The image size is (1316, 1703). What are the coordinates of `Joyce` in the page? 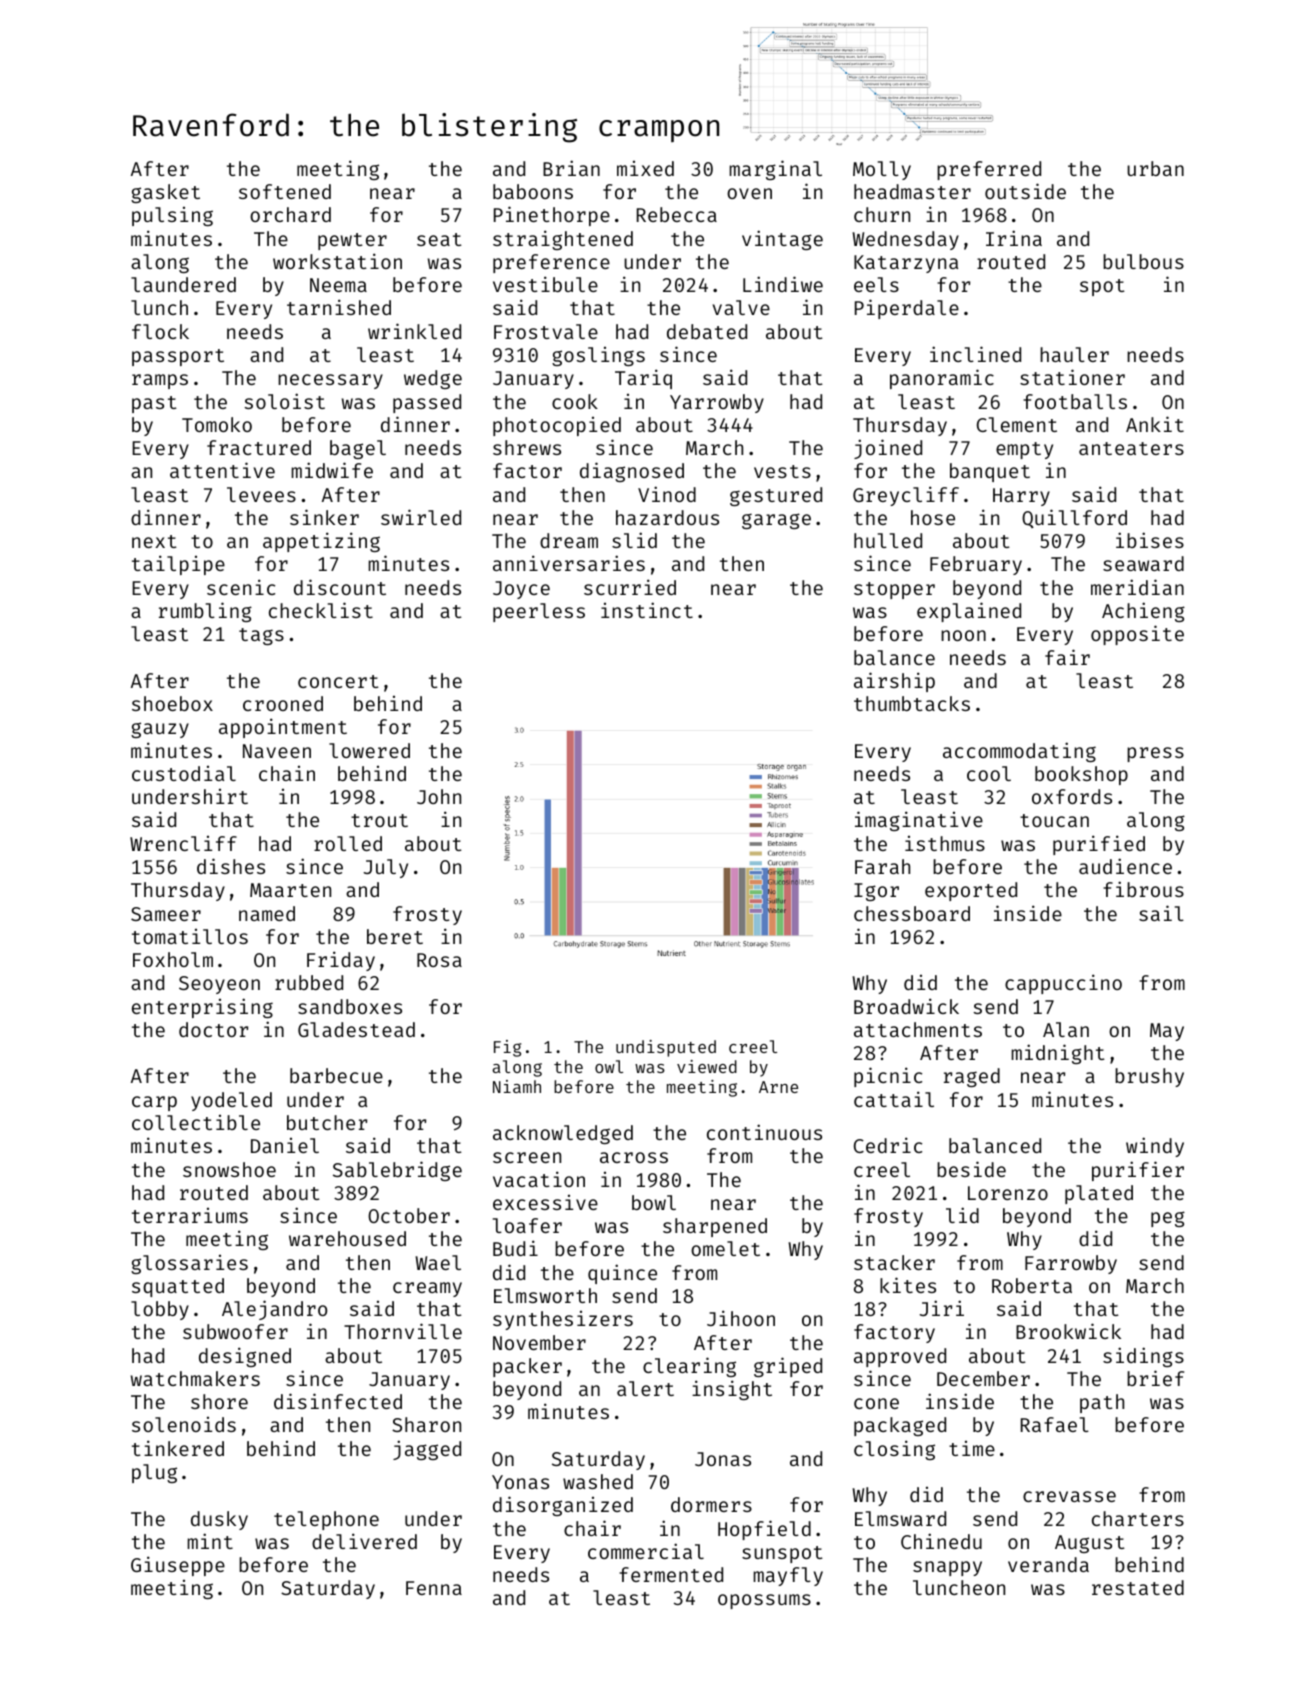 It's located at (521, 590).
